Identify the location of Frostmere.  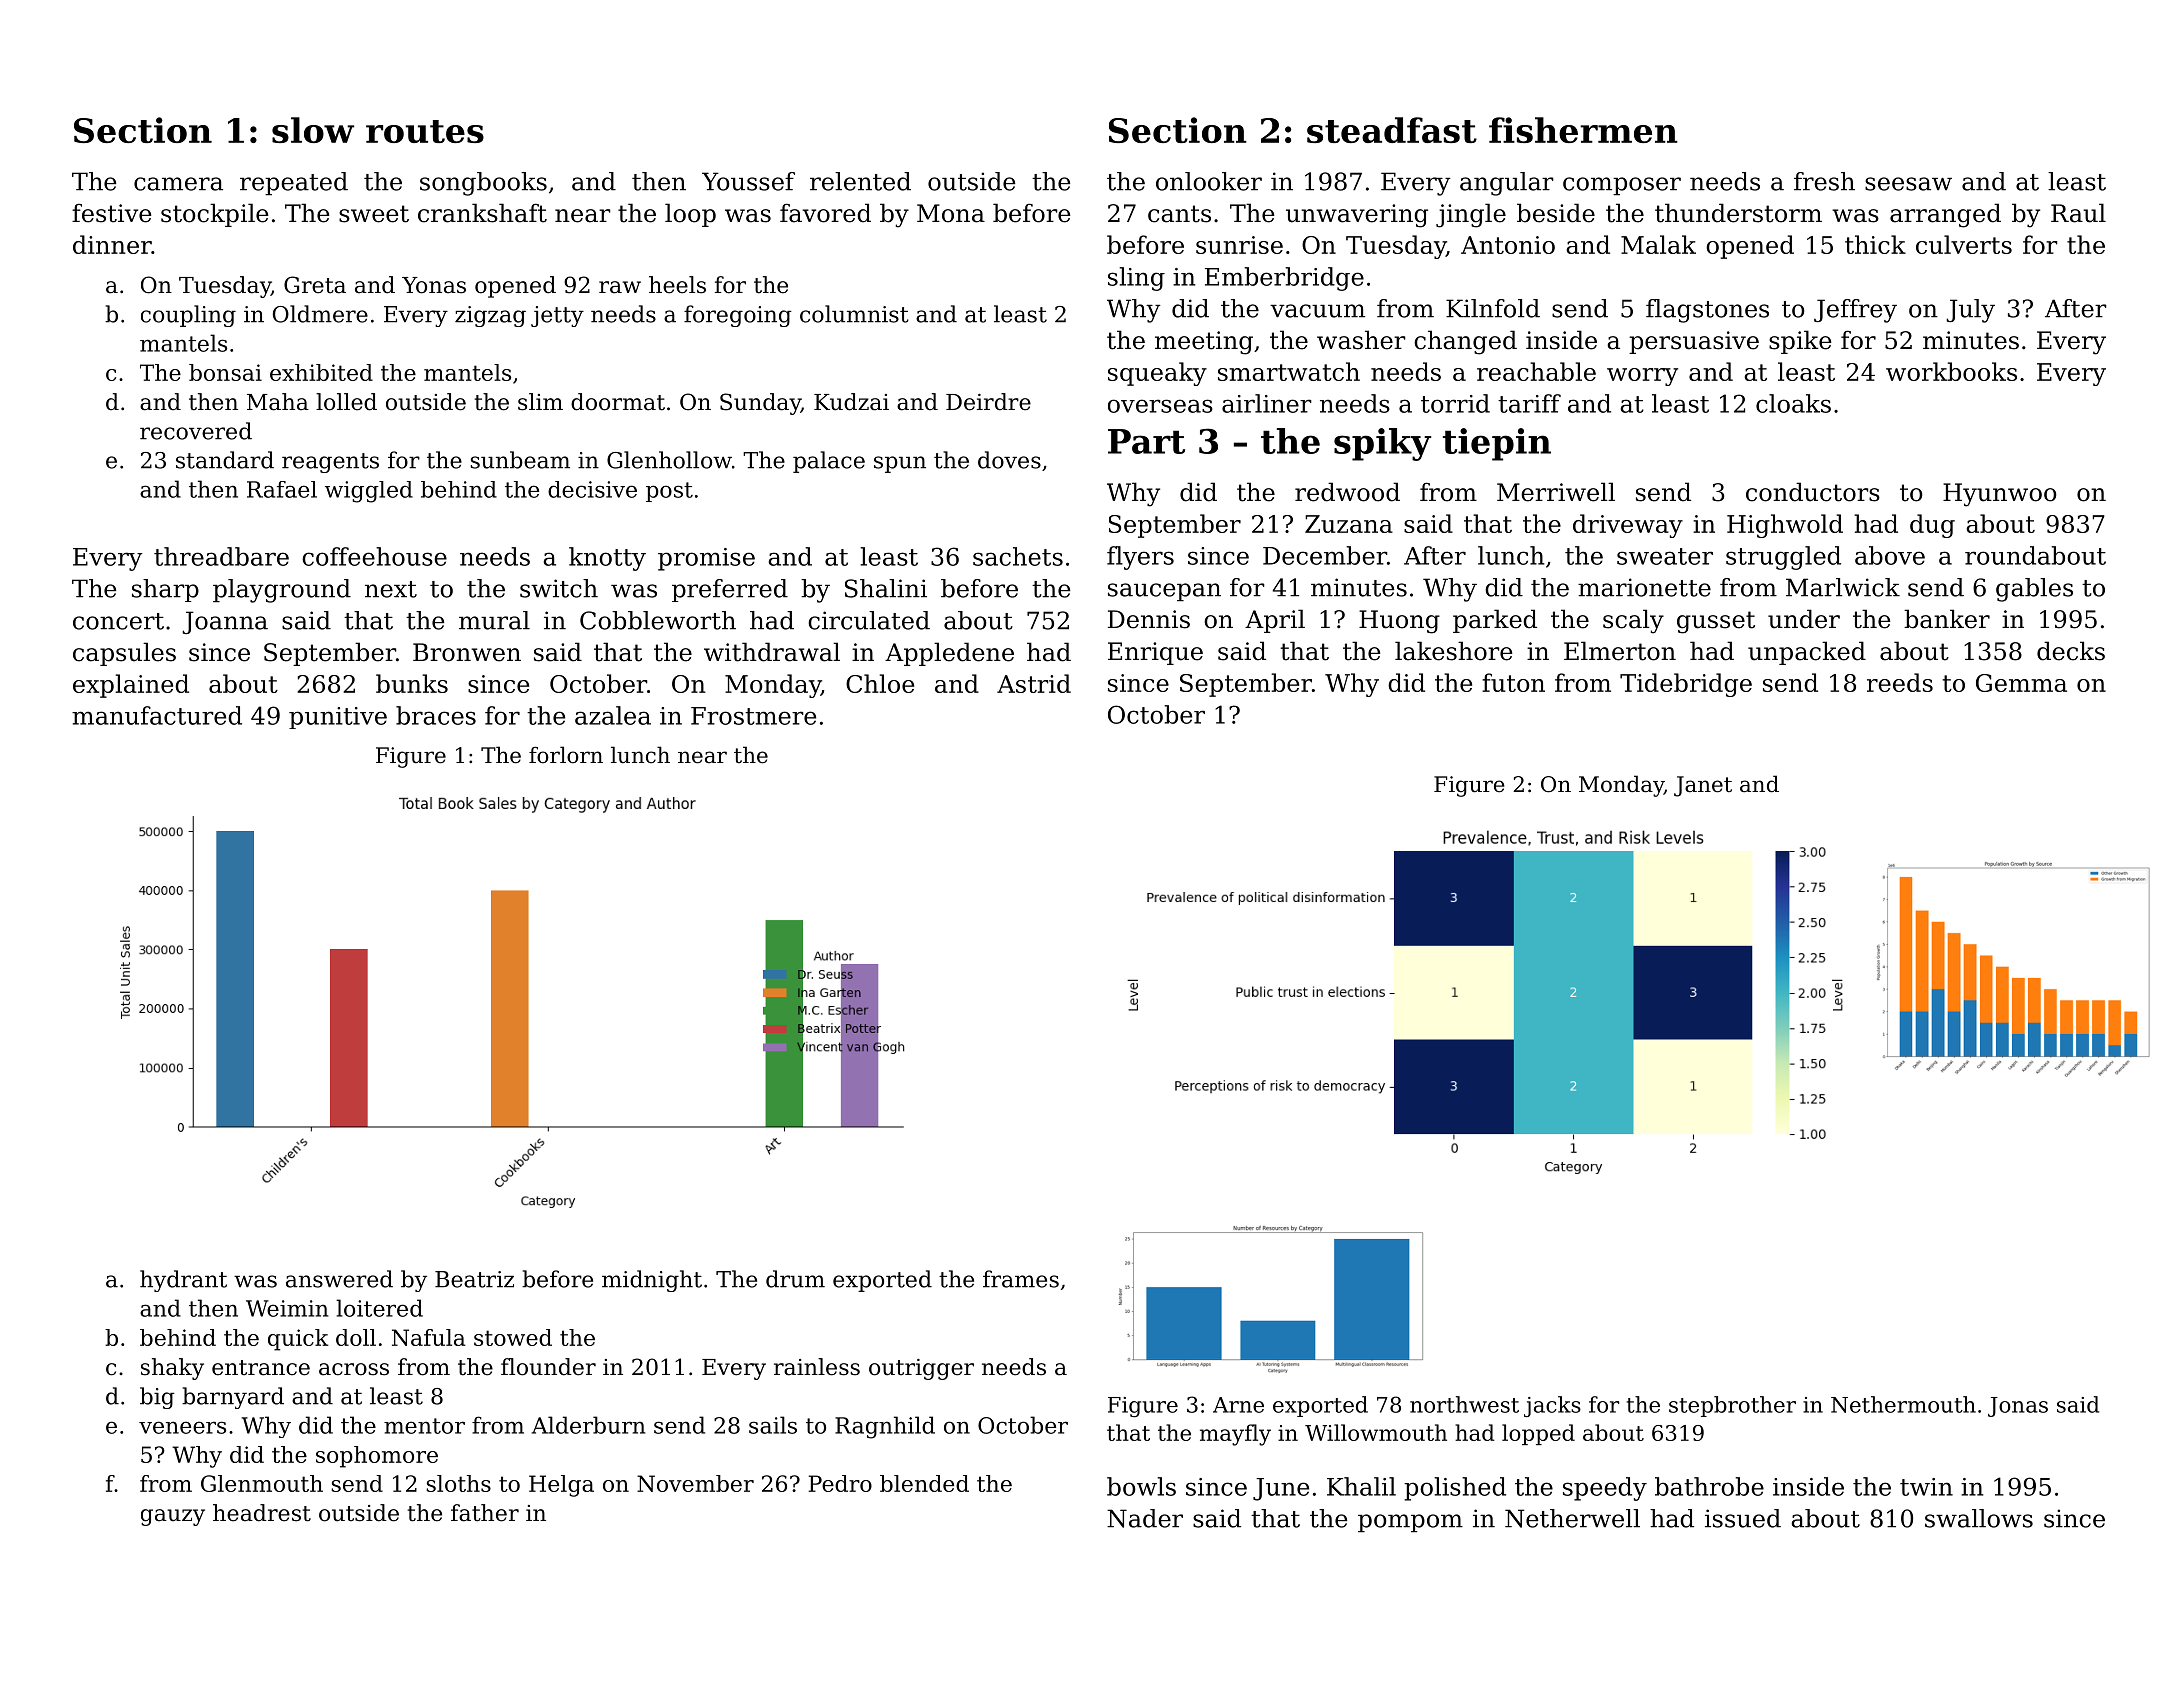
(753, 716).
